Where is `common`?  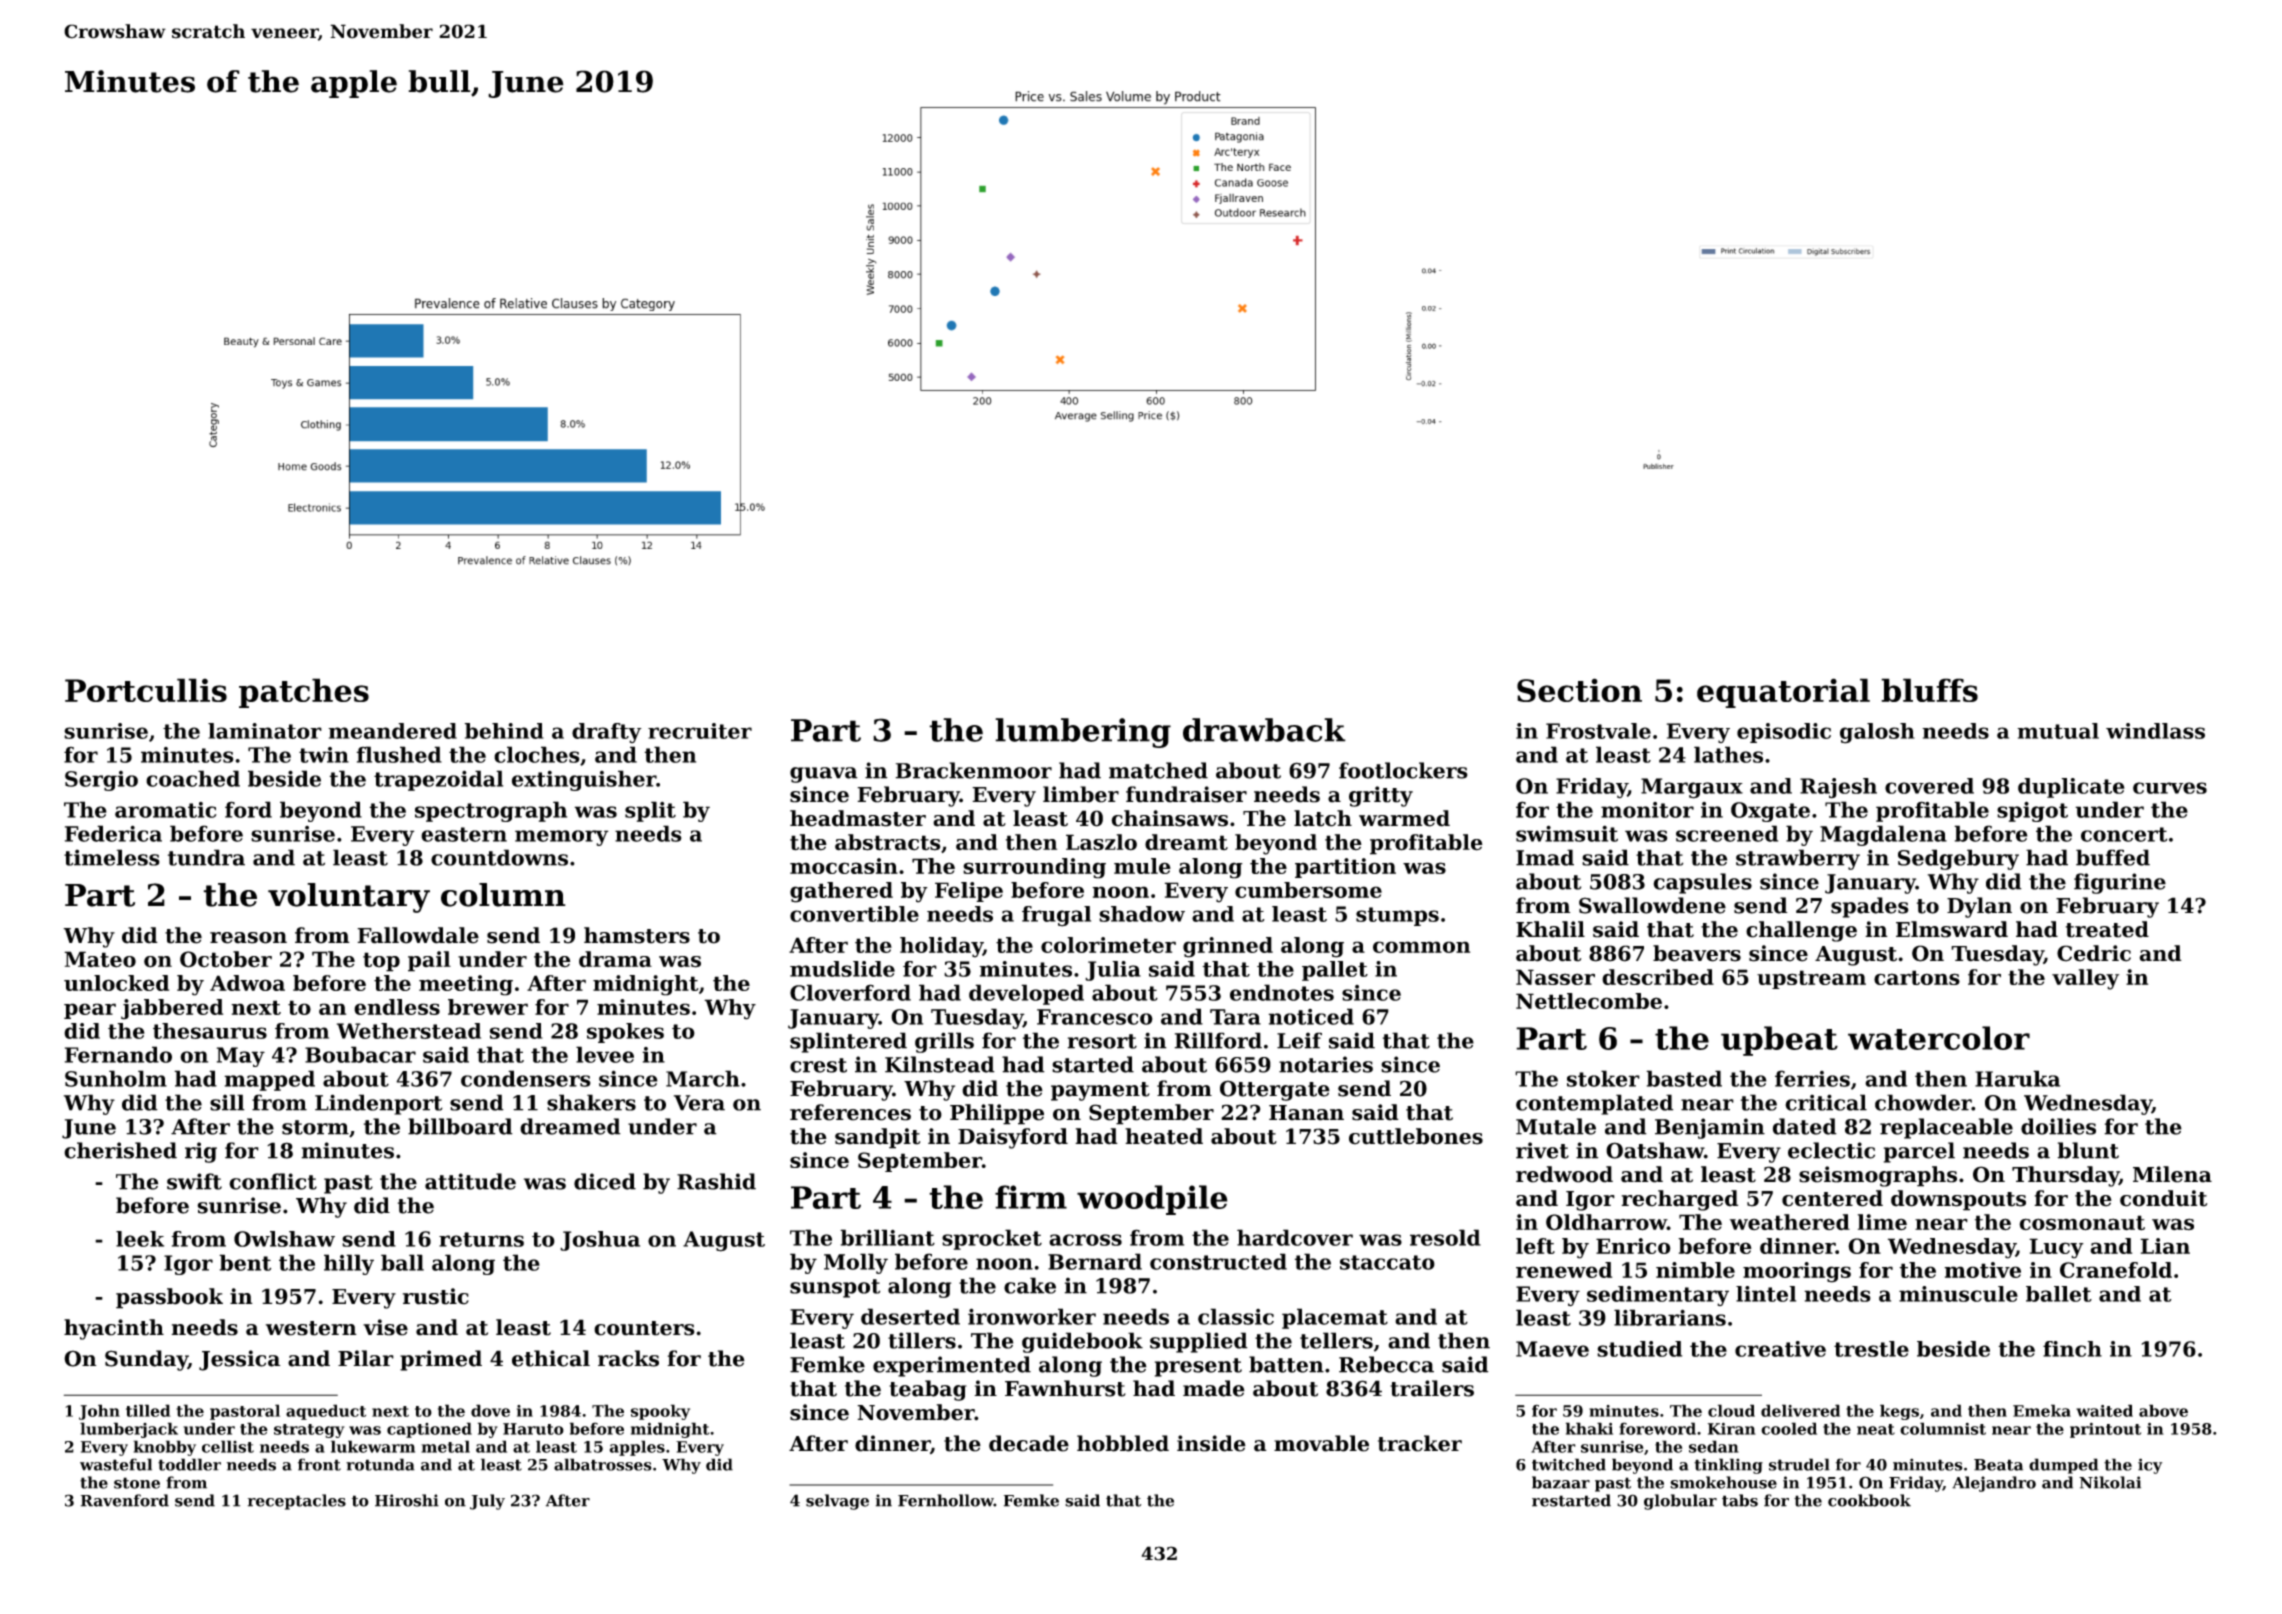
common is located at coordinates (1421, 947).
